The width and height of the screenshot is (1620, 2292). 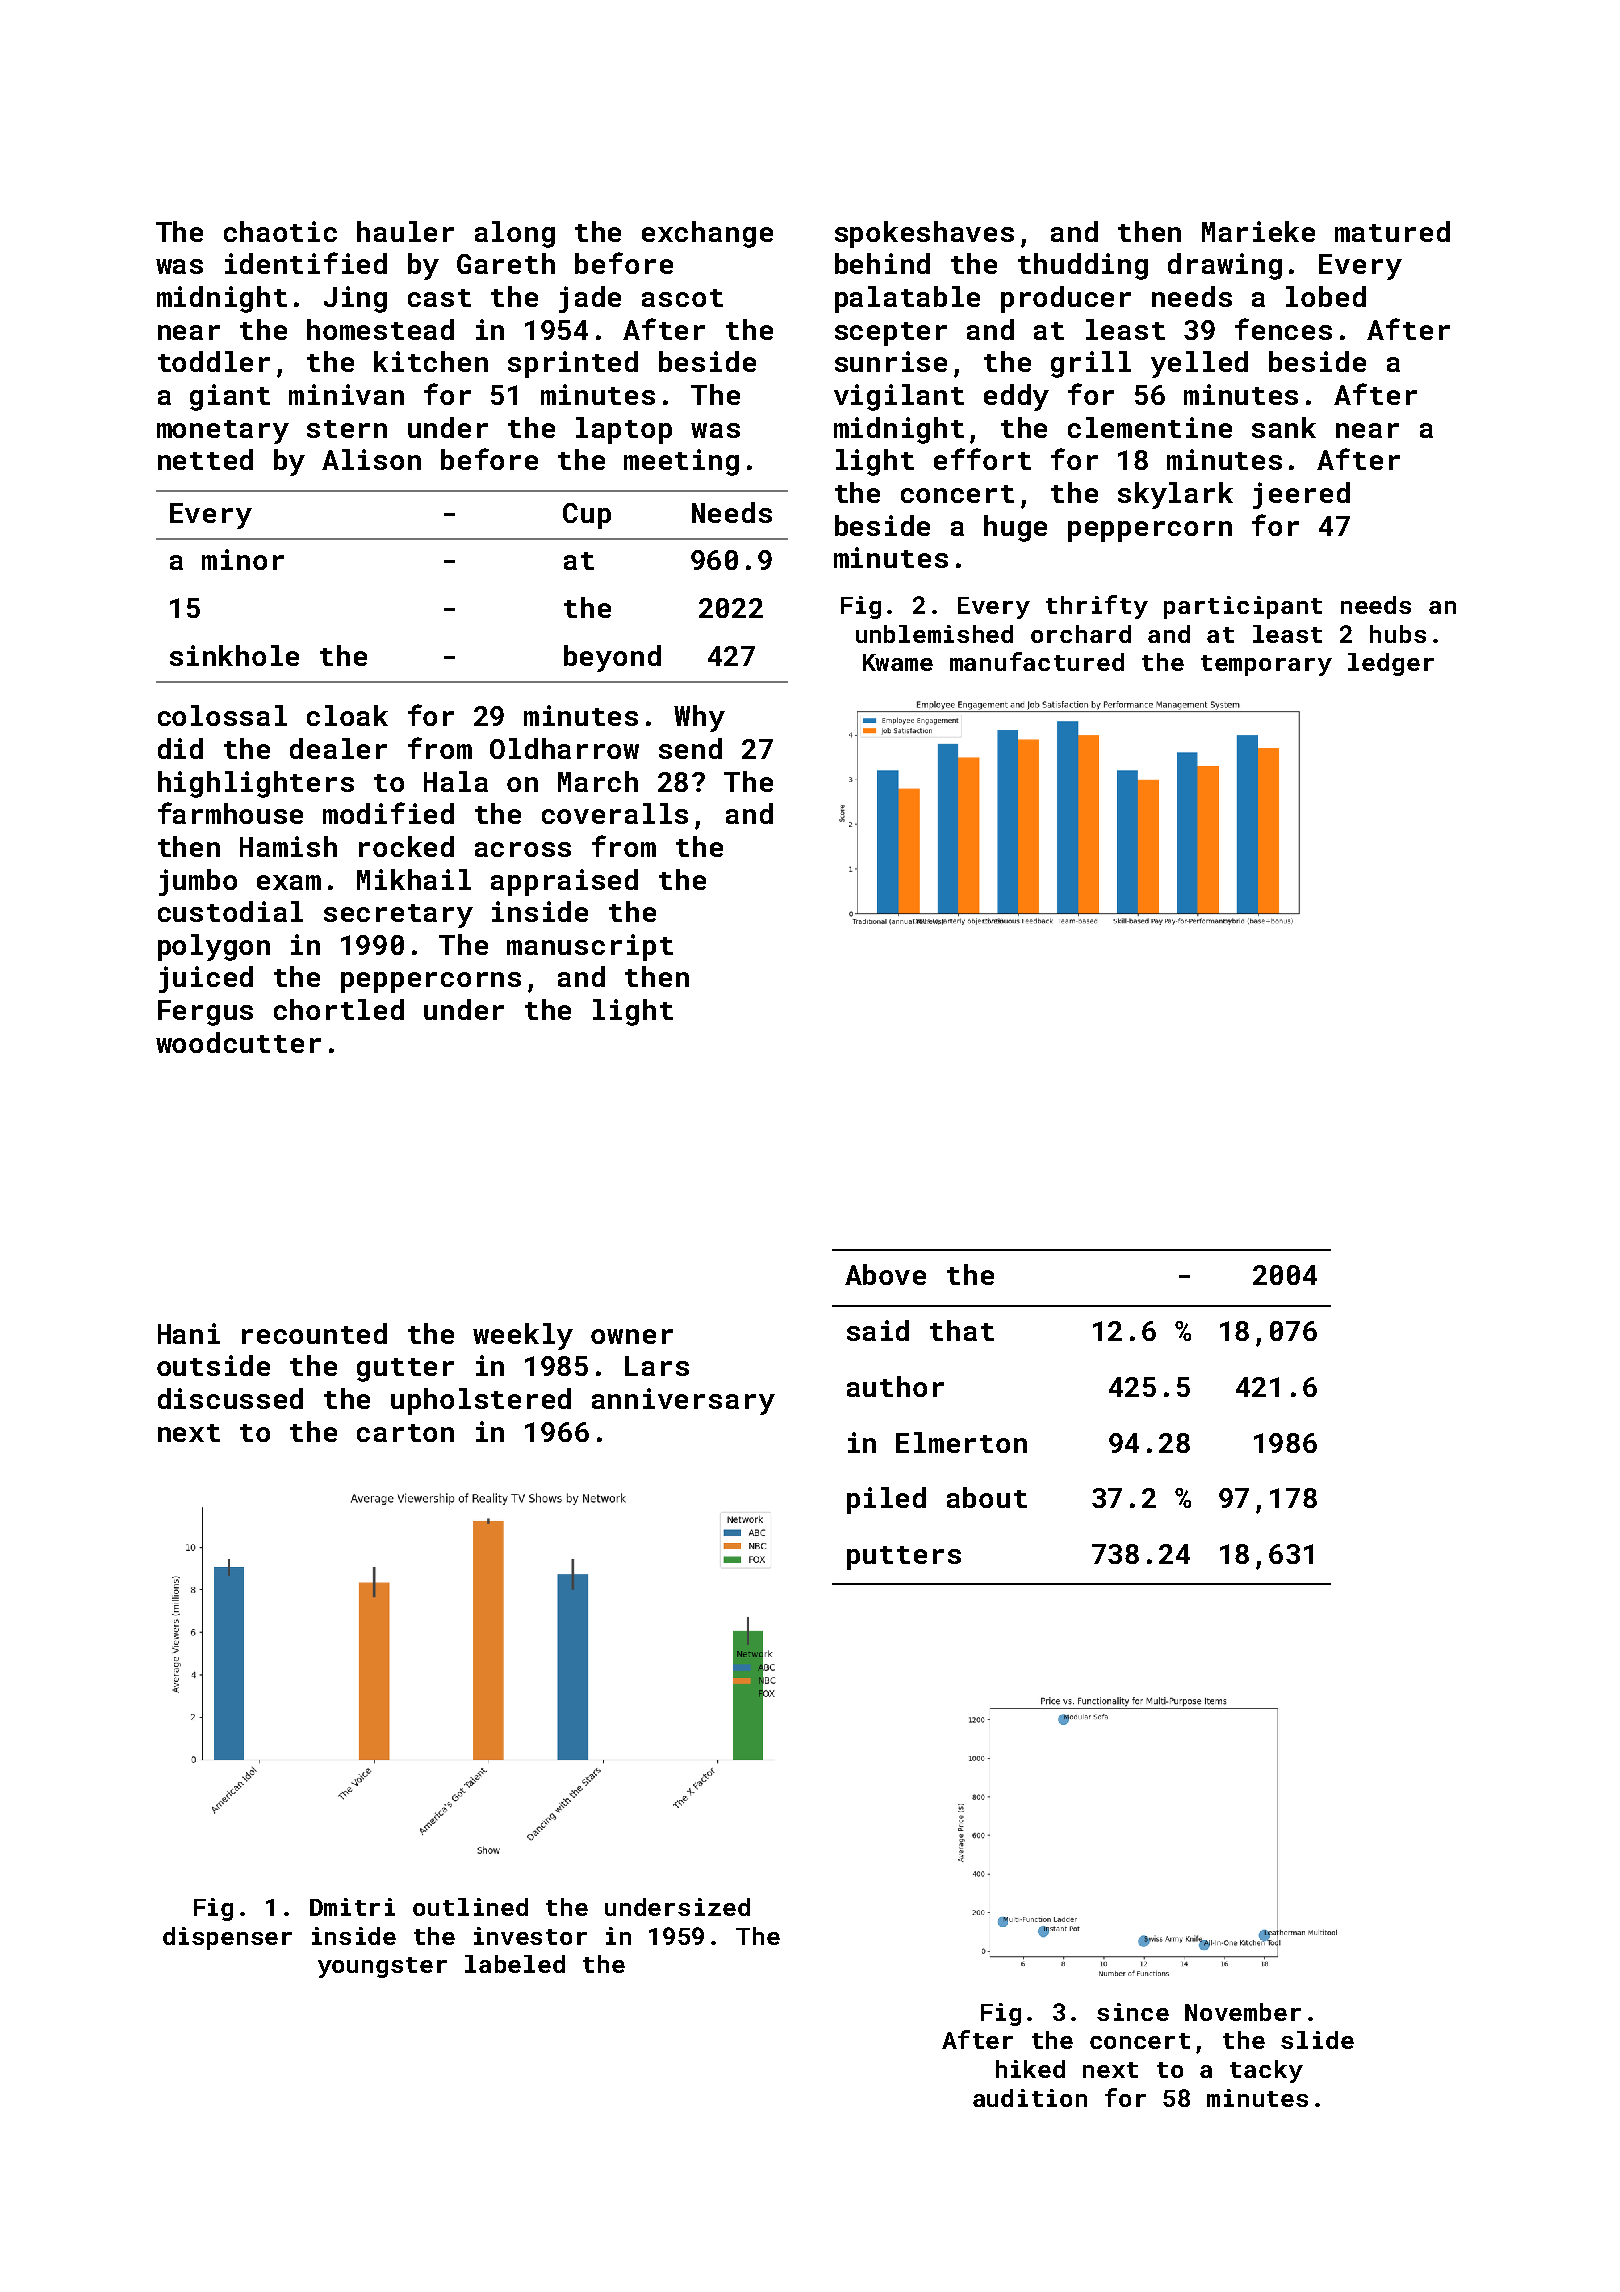 I want to click on investor, so click(x=530, y=1936).
